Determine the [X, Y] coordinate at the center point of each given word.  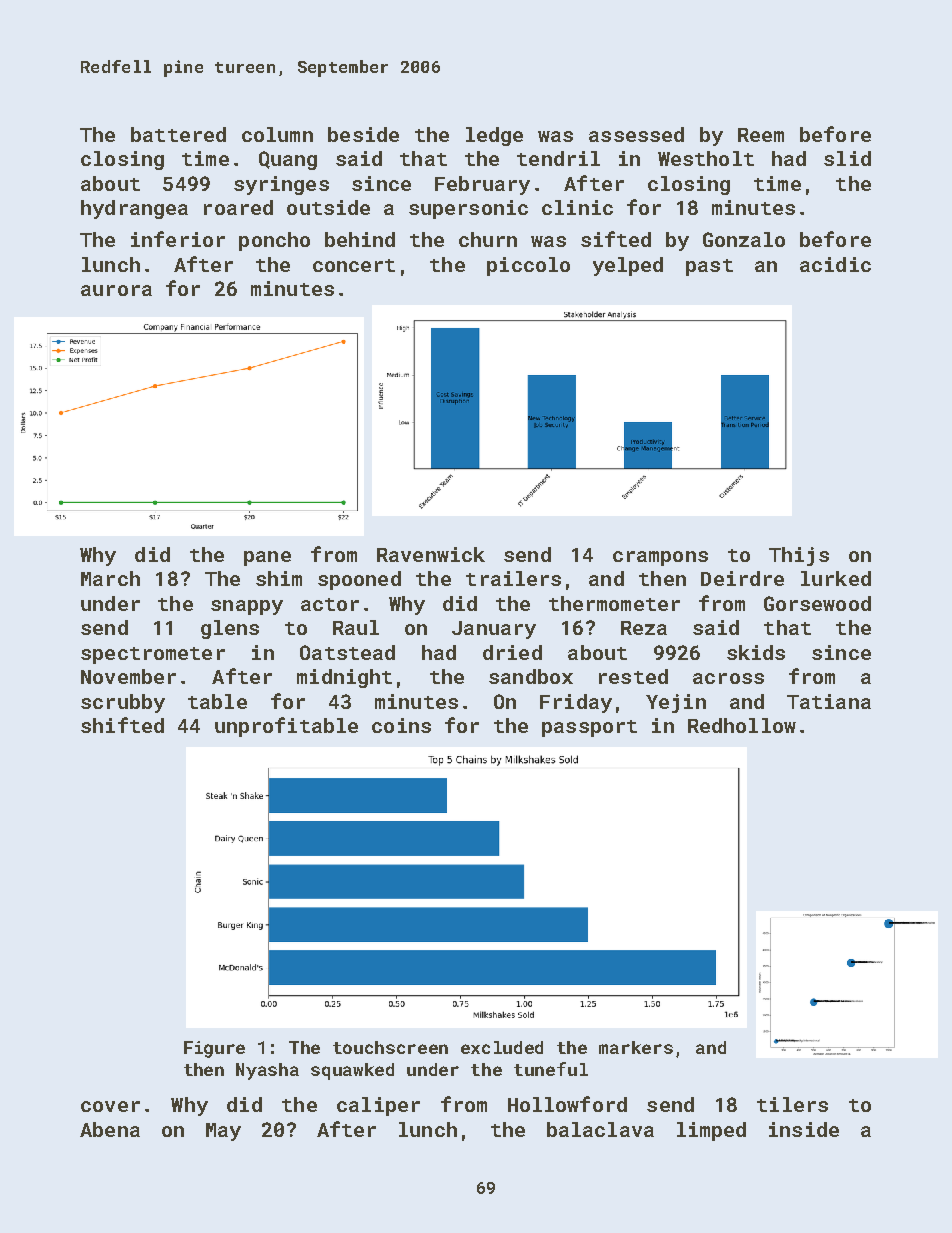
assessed [636, 134]
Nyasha [267, 1071]
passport [589, 728]
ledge [494, 136]
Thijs [799, 556]
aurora [116, 290]
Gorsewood [817, 603]
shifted [122, 725]
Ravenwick [431, 554]
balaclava [600, 1129]
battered [178, 134]
